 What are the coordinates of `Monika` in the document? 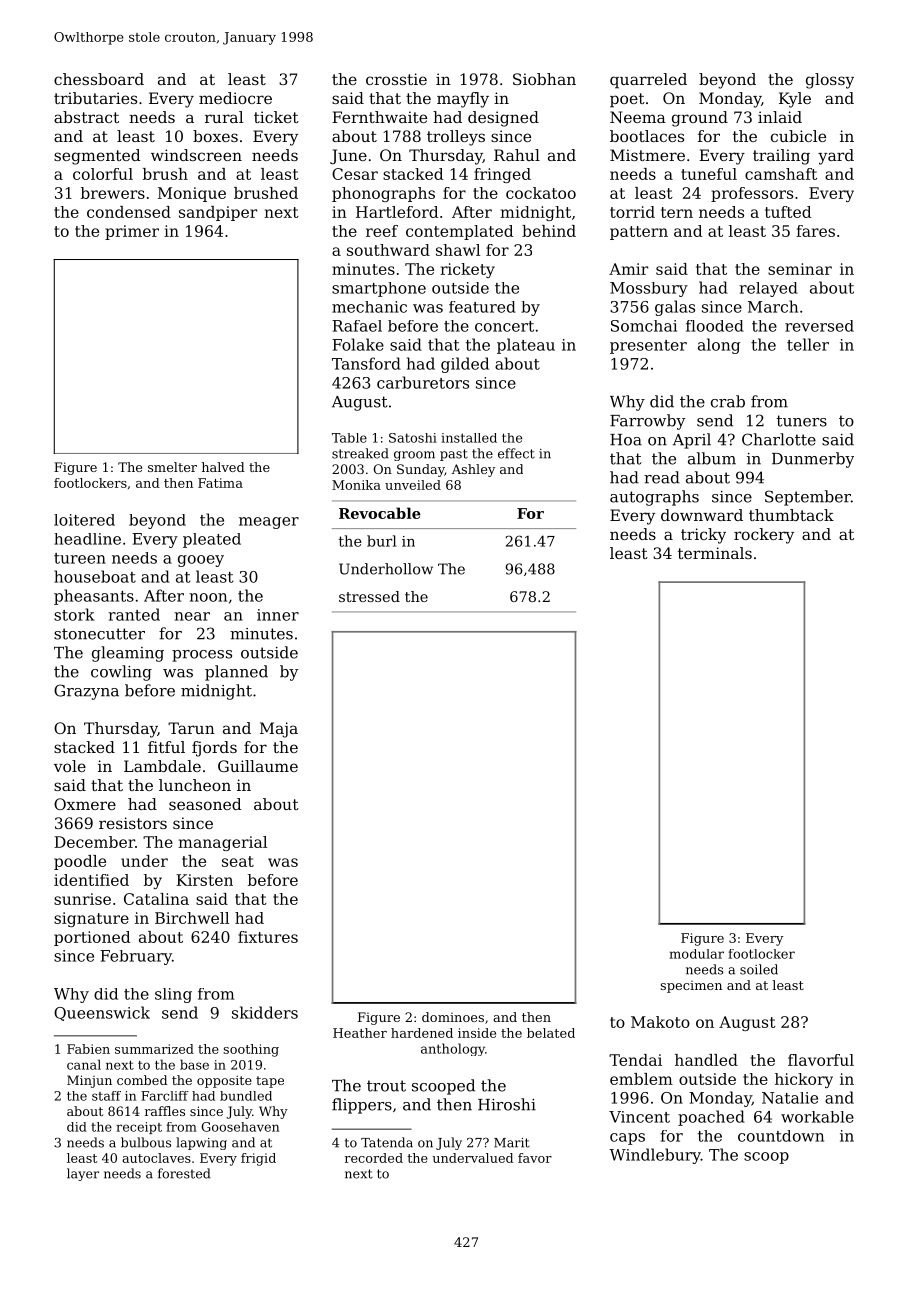 It's located at (356, 485).
